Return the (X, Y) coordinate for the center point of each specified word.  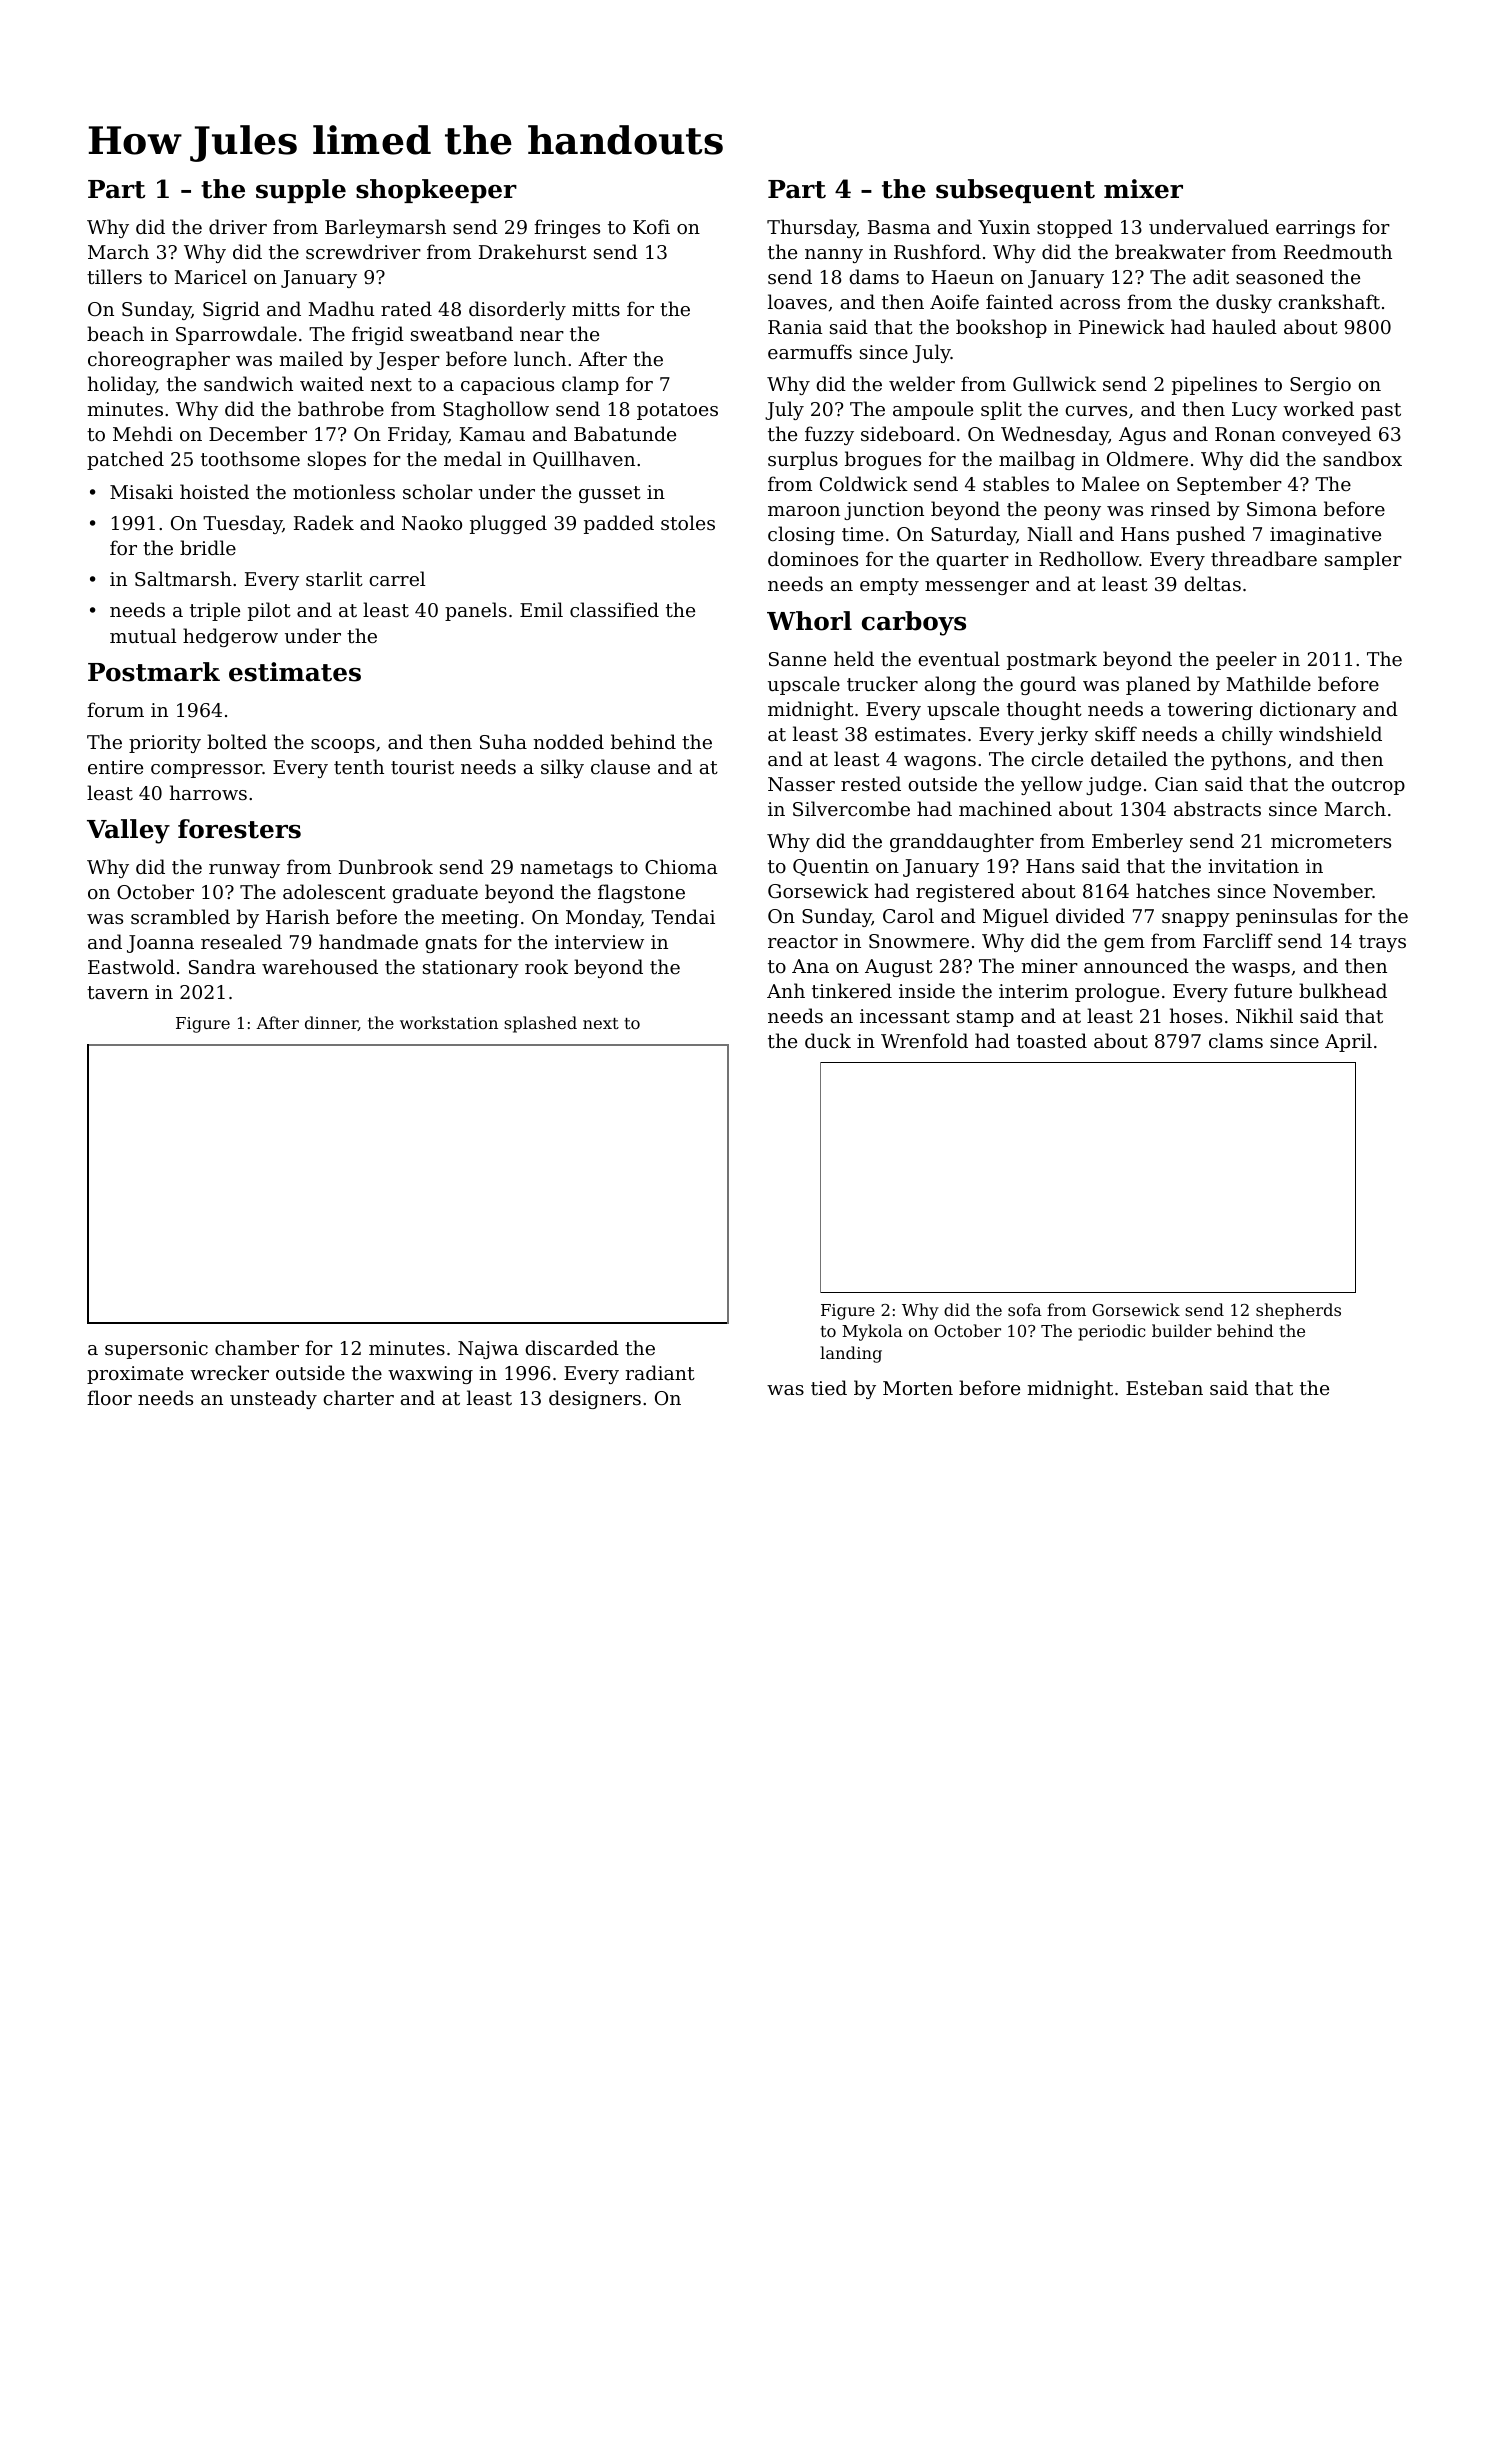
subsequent (1015, 191)
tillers (114, 276)
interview (599, 942)
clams (1236, 1040)
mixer (1143, 189)
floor (109, 1397)
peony (1072, 513)
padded (619, 524)
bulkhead (1343, 990)
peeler (1246, 660)
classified (614, 609)
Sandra (222, 966)
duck (828, 1040)
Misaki (141, 491)
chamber (257, 1347)
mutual (143, 635)
